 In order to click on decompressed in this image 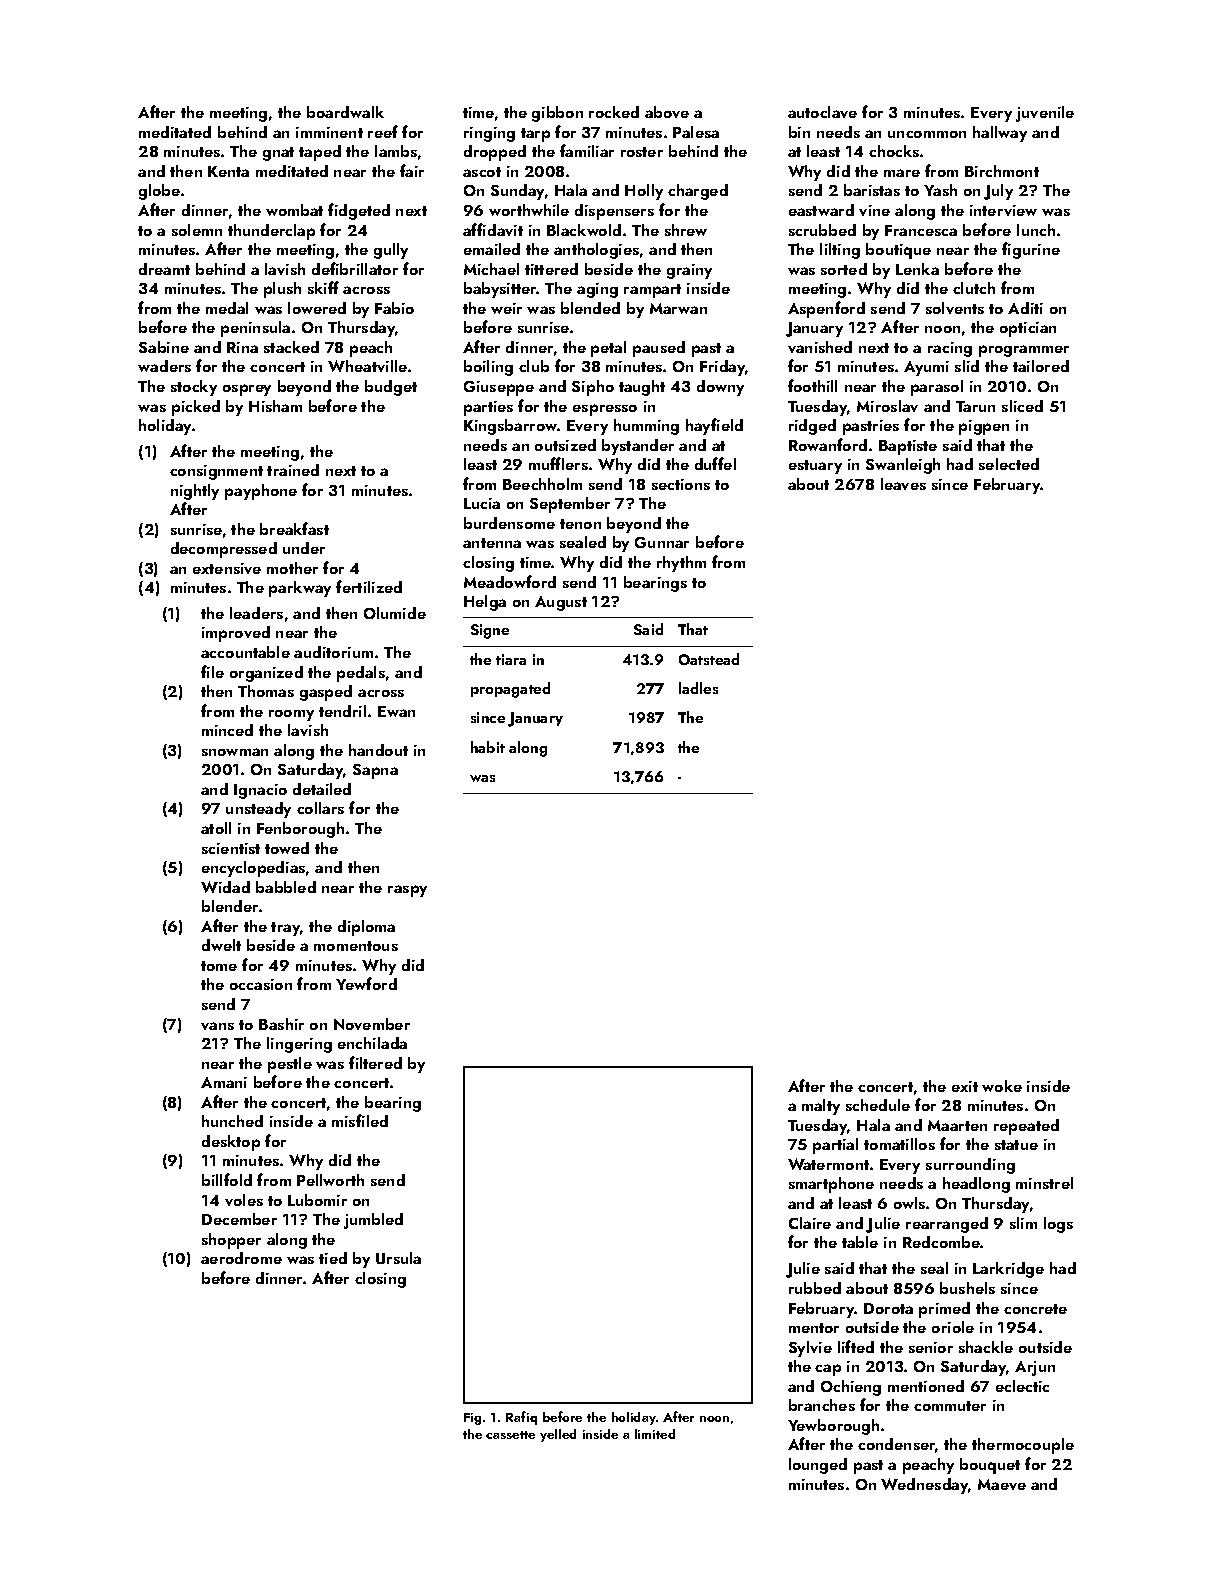, I will do `click(224, 550)`.
